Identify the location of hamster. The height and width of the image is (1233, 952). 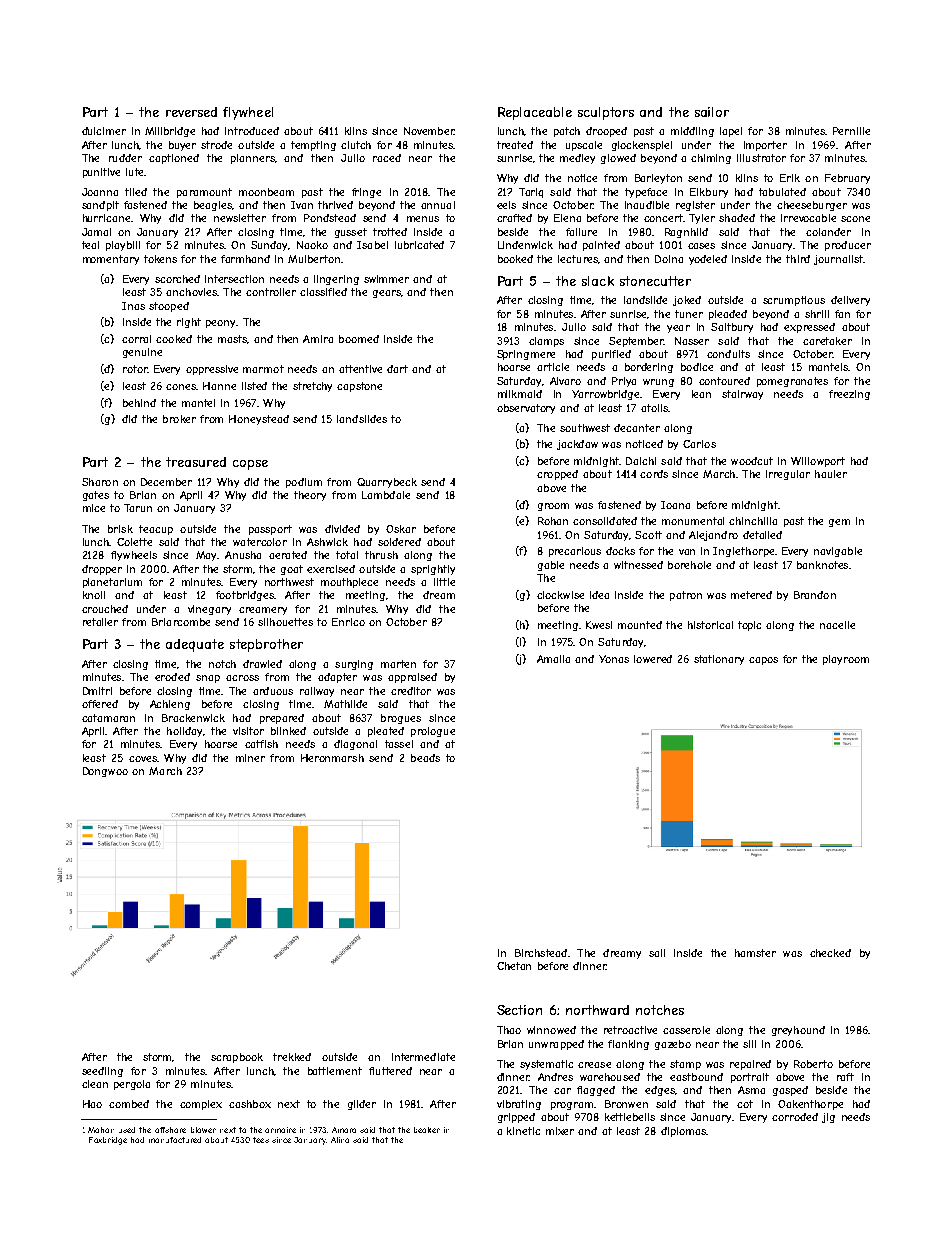
(755, 953).
